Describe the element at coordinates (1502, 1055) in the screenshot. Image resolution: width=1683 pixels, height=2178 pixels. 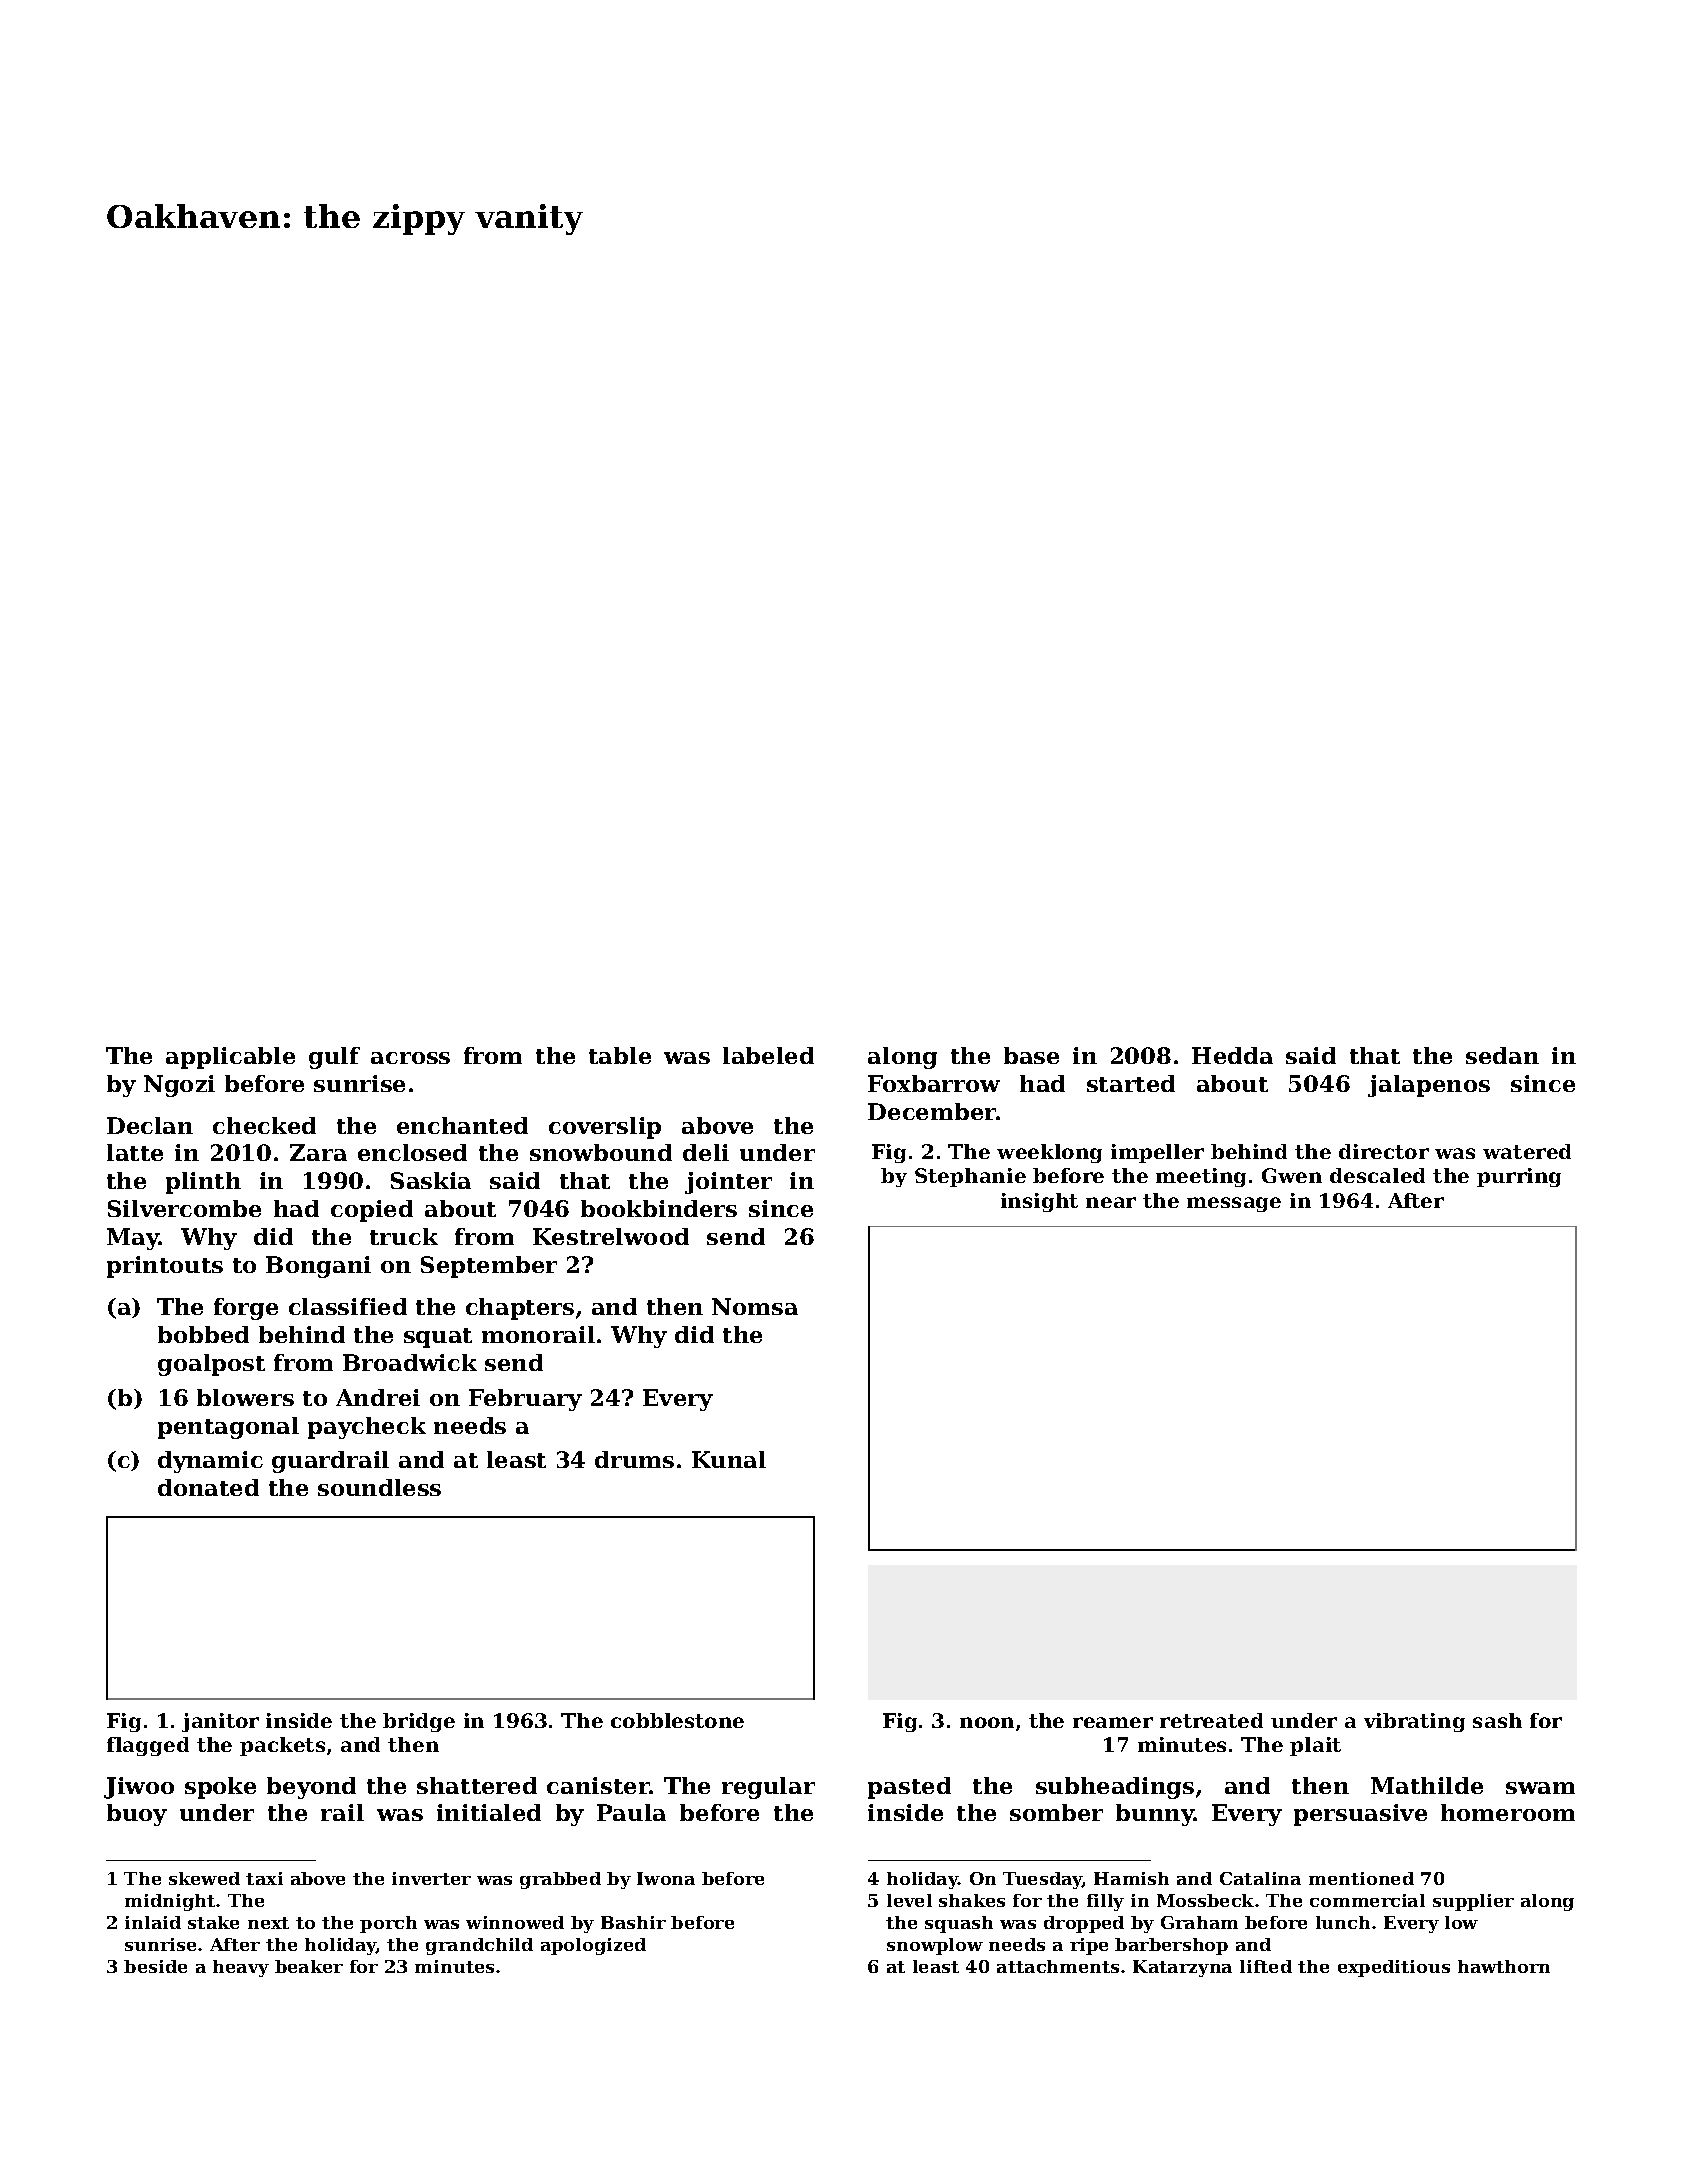
I see `sedan` at that location.
